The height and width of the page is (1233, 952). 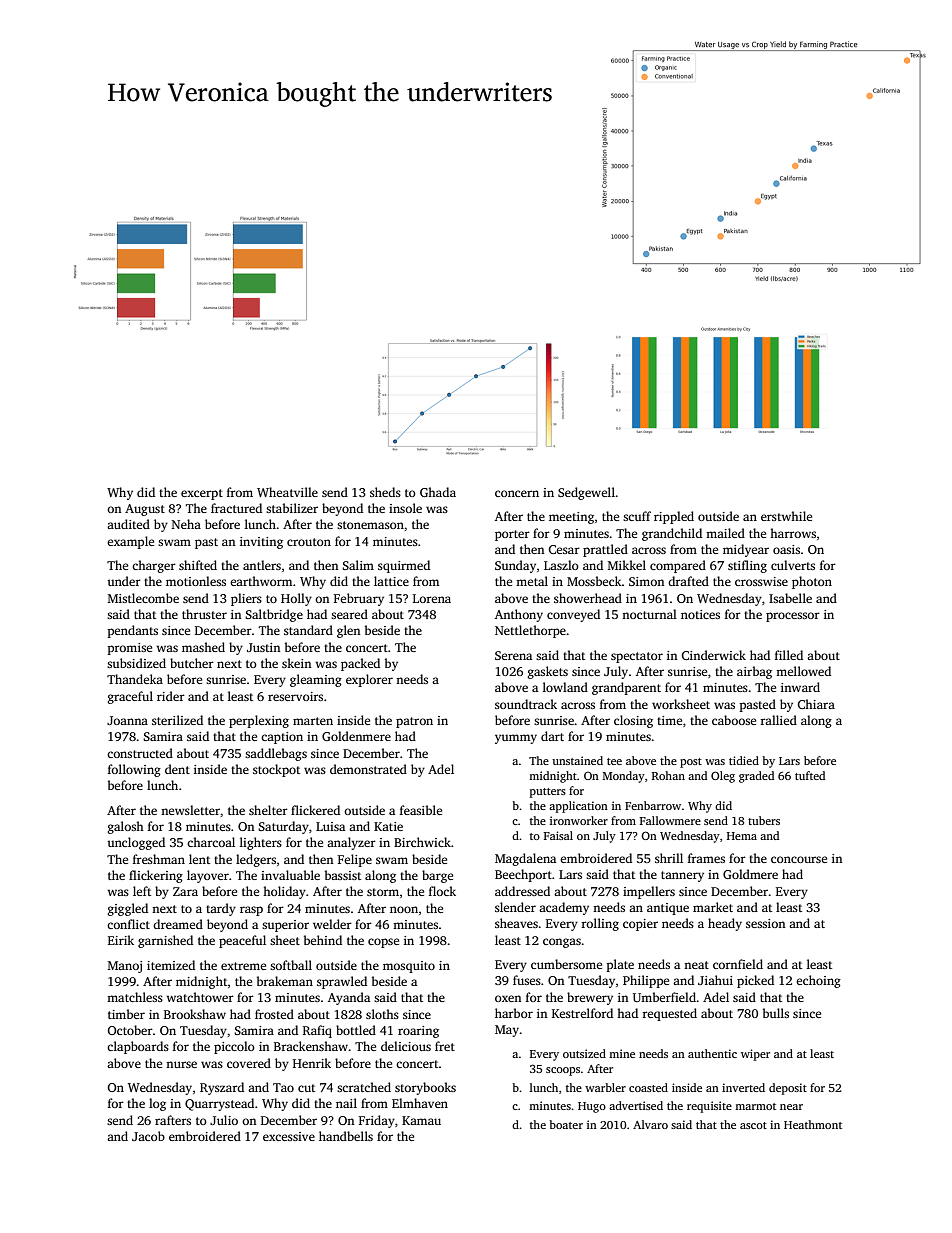 What do you see at coordinates (586, 493) in the page?
I see `Sedgewell` at bounding box center [586, 493].
